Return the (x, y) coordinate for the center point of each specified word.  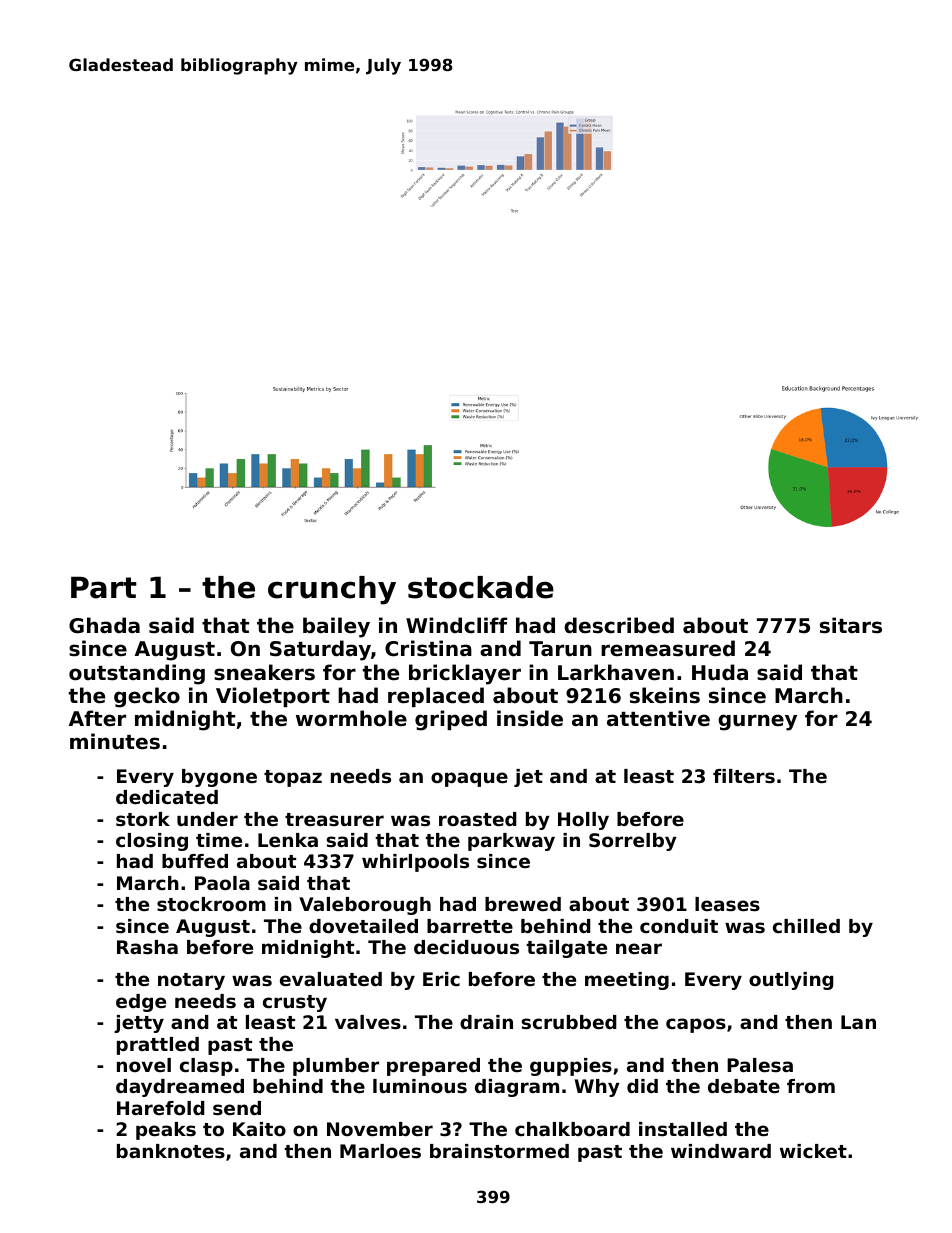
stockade (481, 587)
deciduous (466, 947)
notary (191, 981)
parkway (511, 842)
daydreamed (180, 1088)
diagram (517, 1088)
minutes (115, 741)
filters (744, 776)
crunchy (332, 590)
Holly (583, 821)
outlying (791, 981)
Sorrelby (633, 842)
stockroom (211, 904)
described (619, 625)
